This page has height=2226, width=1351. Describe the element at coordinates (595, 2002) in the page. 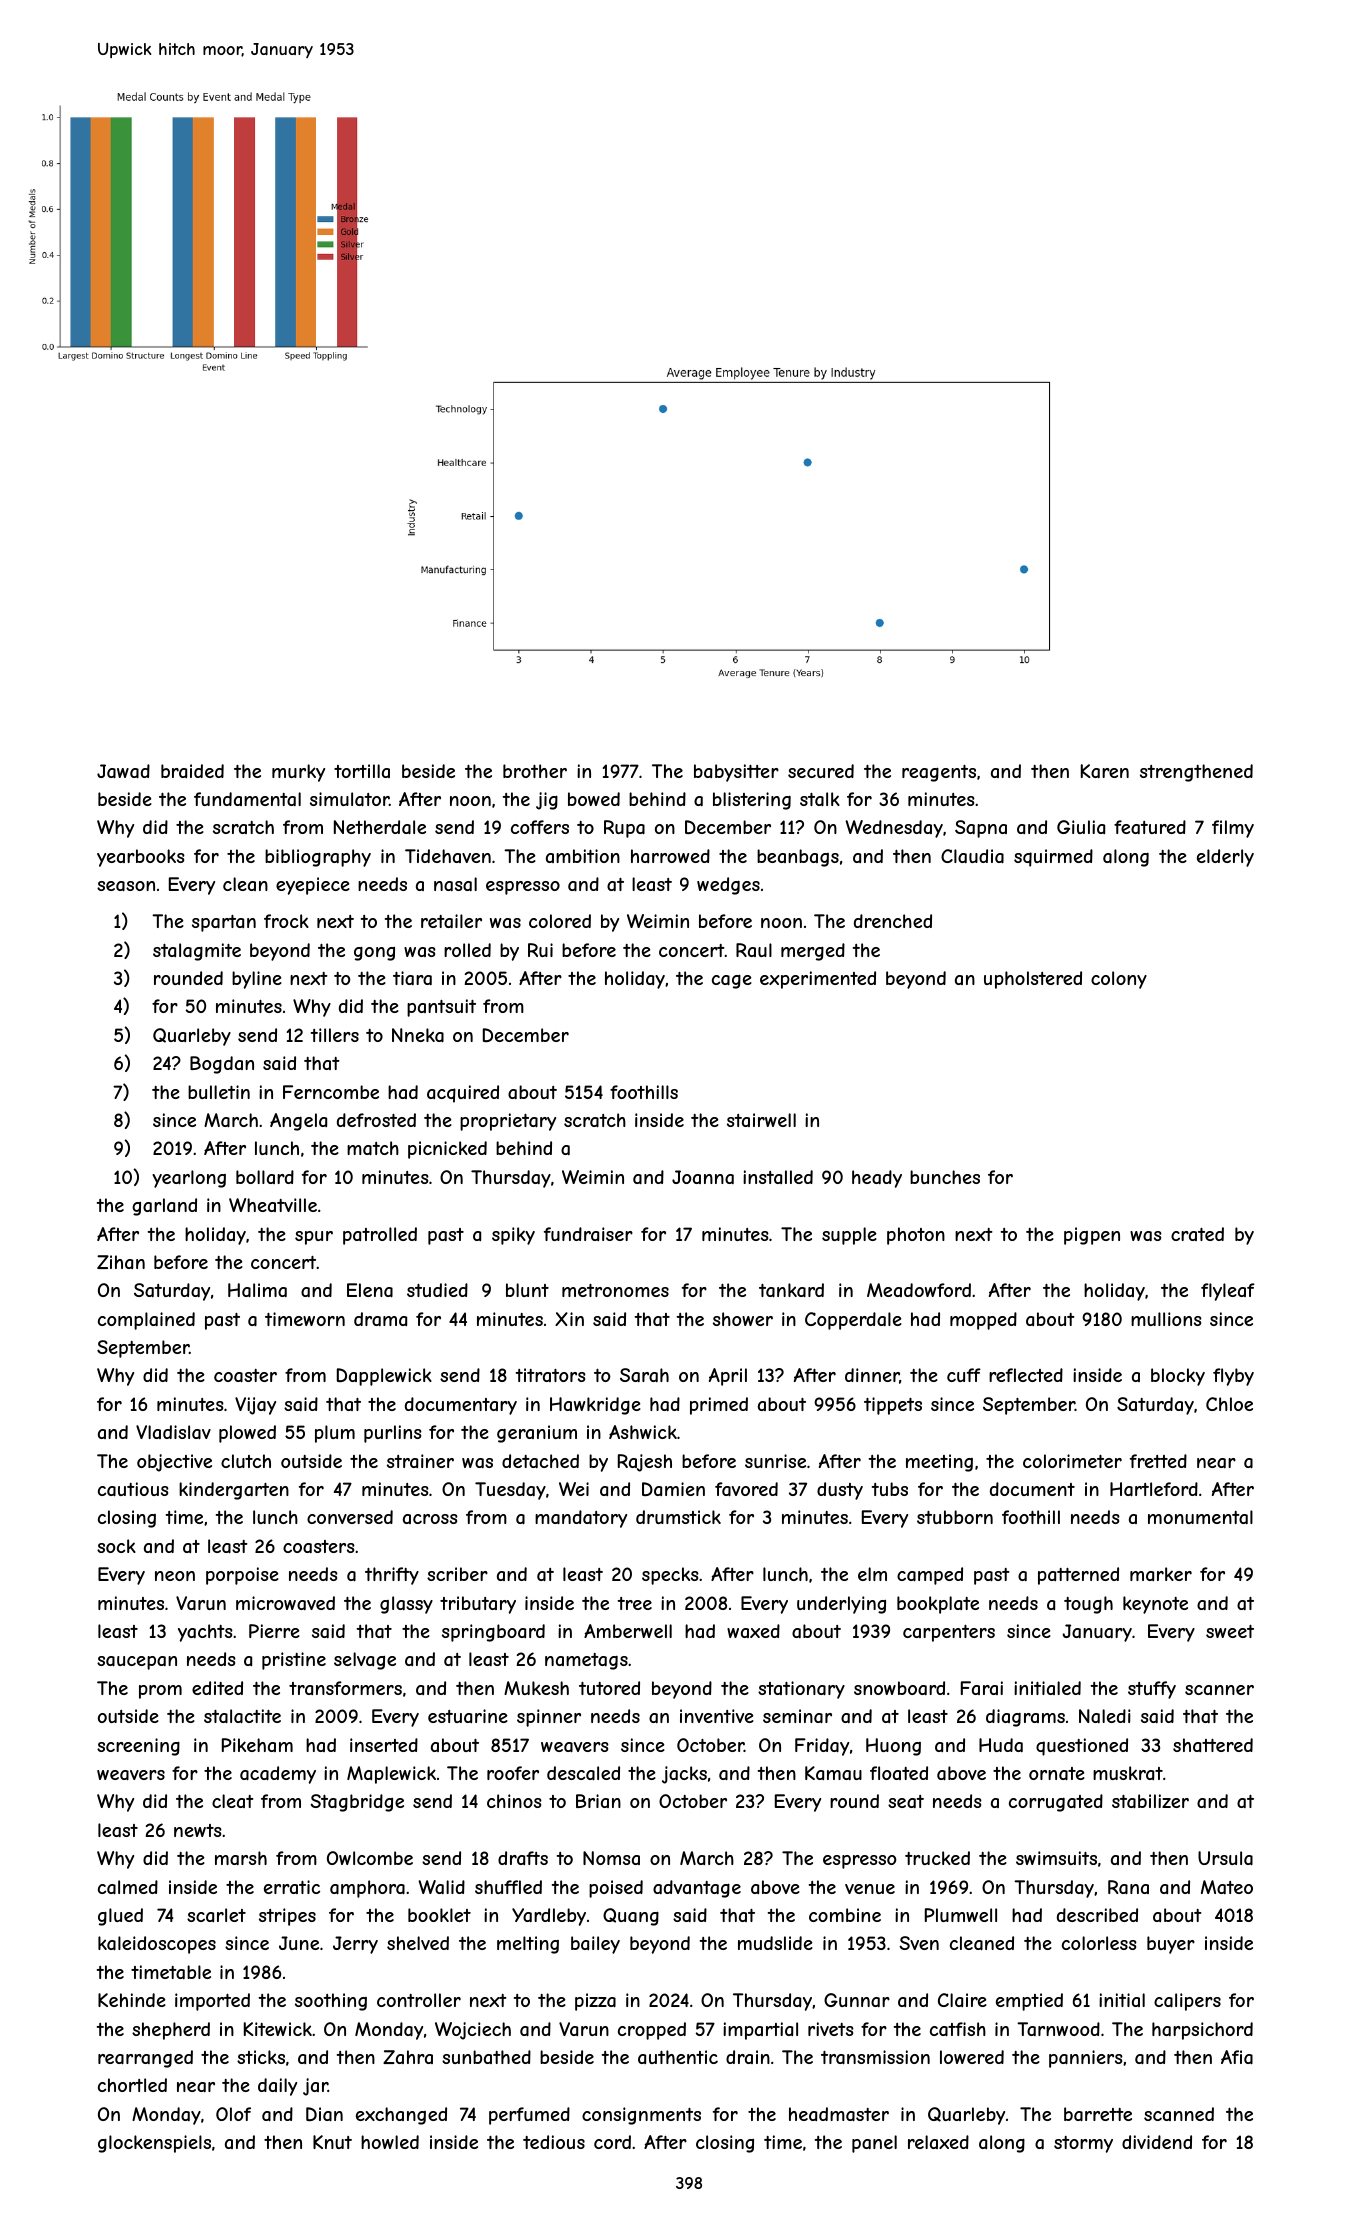

I see `pizza` at that location.
